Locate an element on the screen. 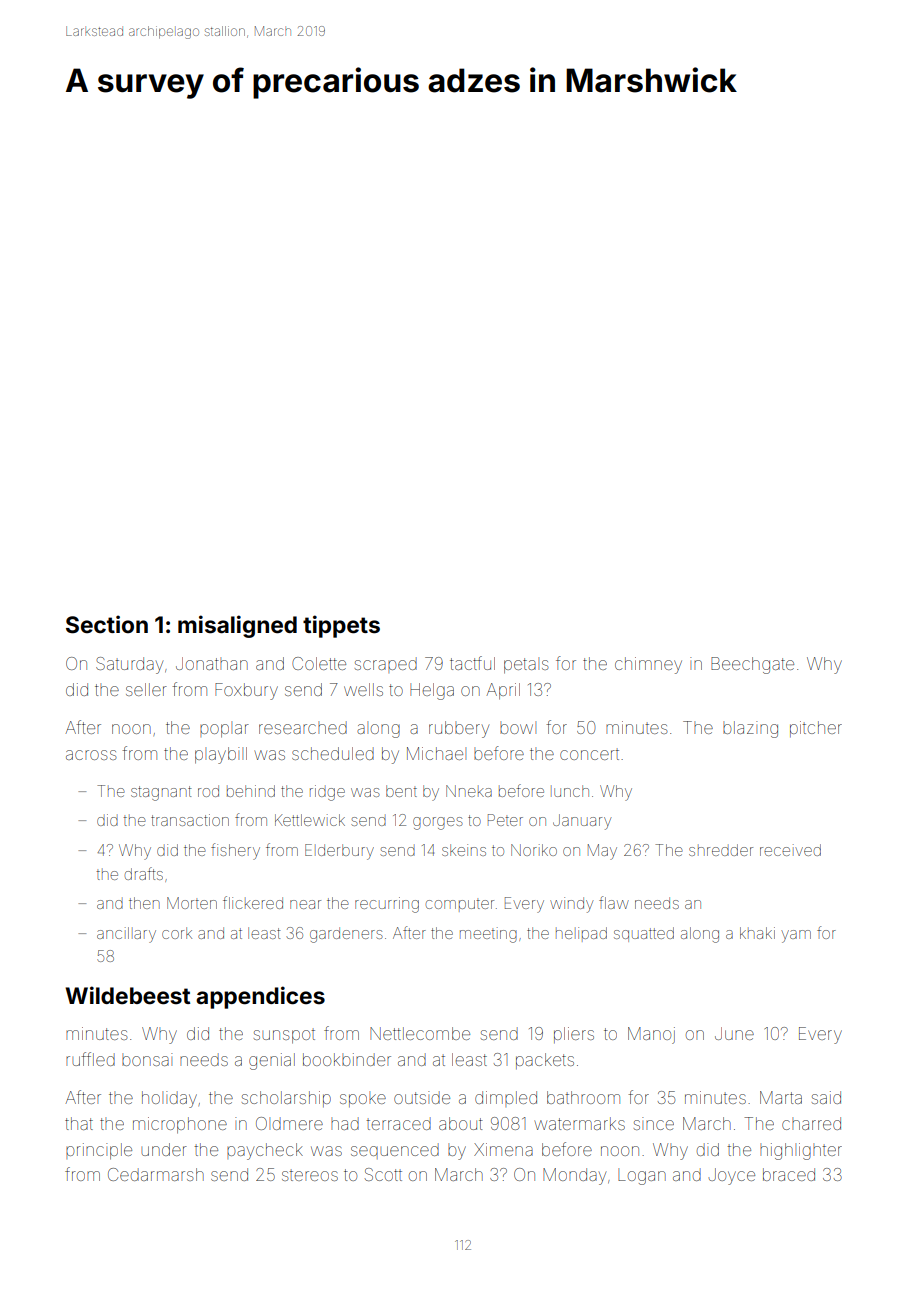 Image resolution: width=908 pixels, height=1316 pixels. Section is located at coordinates (107, 624).
